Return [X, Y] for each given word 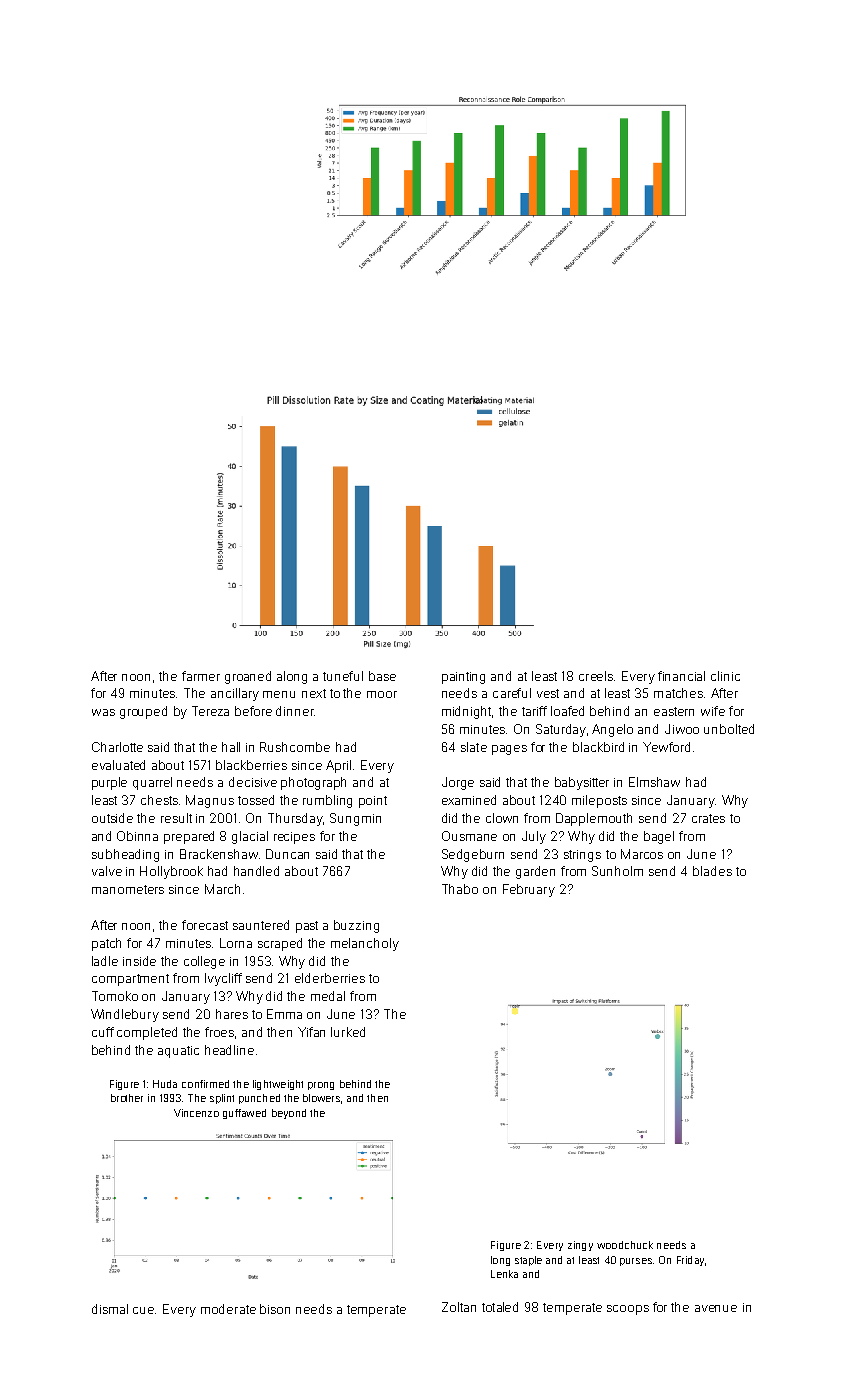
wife [713, 711]
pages [509, 750]
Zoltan [459, 1307]
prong [321, 1086]
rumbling [327, 801]
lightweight [278, 1085]
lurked [348, 1032]
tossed [256, 800]
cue [144, 1310]
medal [328, 996]
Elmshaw [654, 782]
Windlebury [125, 1015]
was [103, 712]
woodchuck [625, 1245]
